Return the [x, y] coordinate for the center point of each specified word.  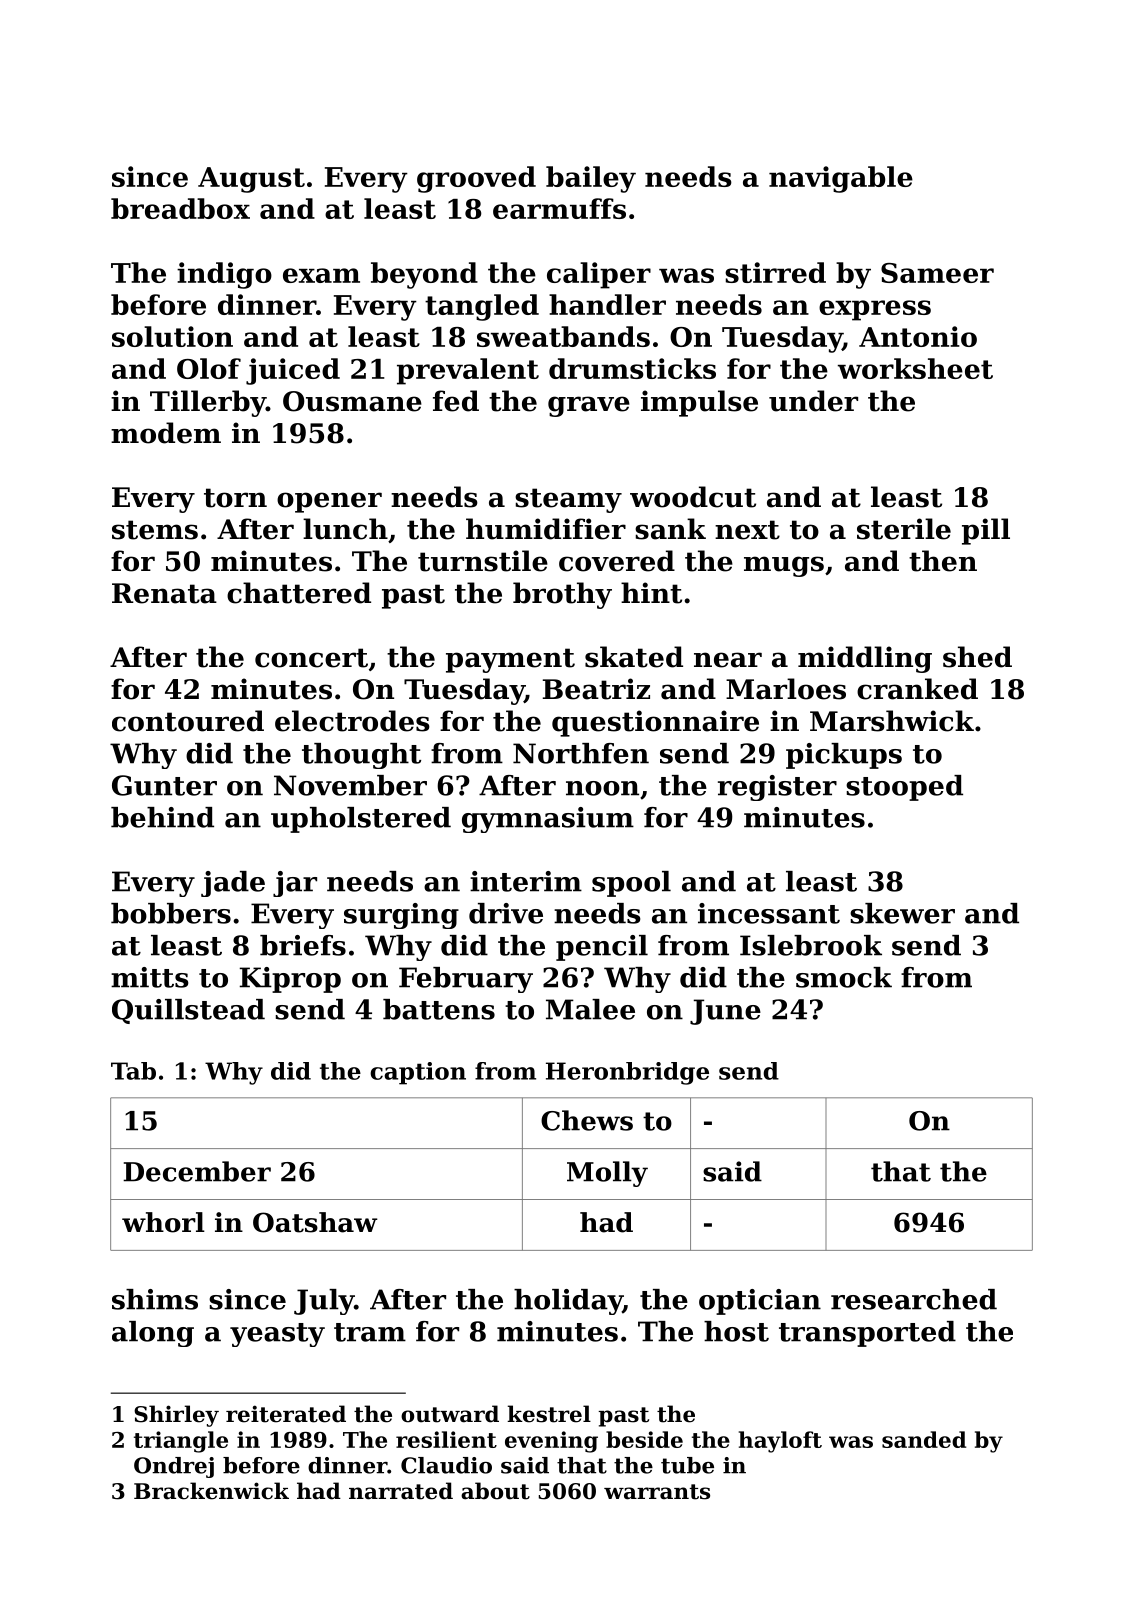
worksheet [915, 368]
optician [760, 1302]
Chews [587, 1120]
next [747, 530]
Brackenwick [211, 1491]
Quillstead [188, 1011]
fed [456, 401]
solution [172, 336]
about [495, 1491]
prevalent [468, 371]
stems [155, 530]
